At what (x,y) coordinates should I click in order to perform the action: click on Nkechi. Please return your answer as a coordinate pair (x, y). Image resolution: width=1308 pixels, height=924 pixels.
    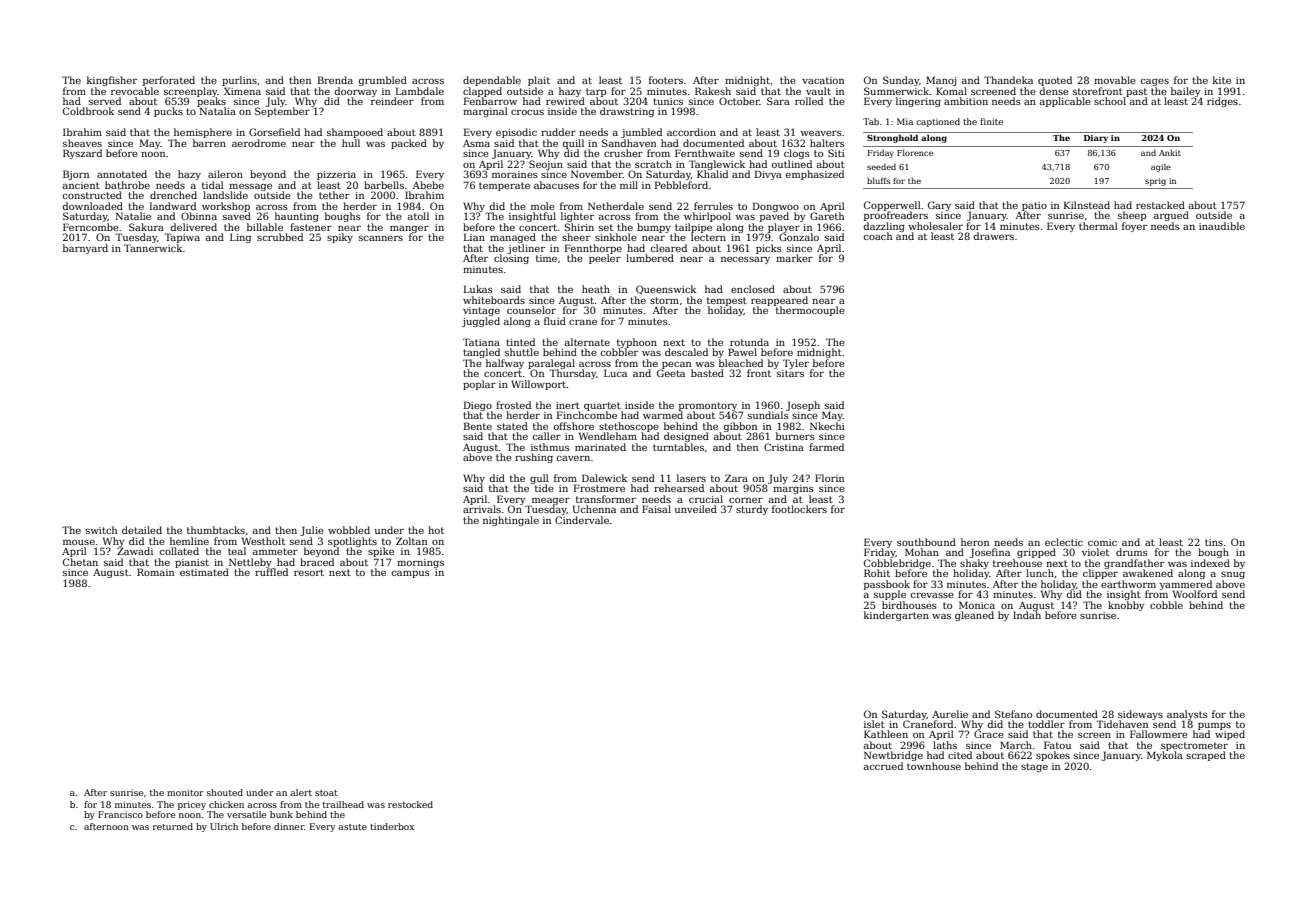
    Looking at the image, I should click on (827, 426).
